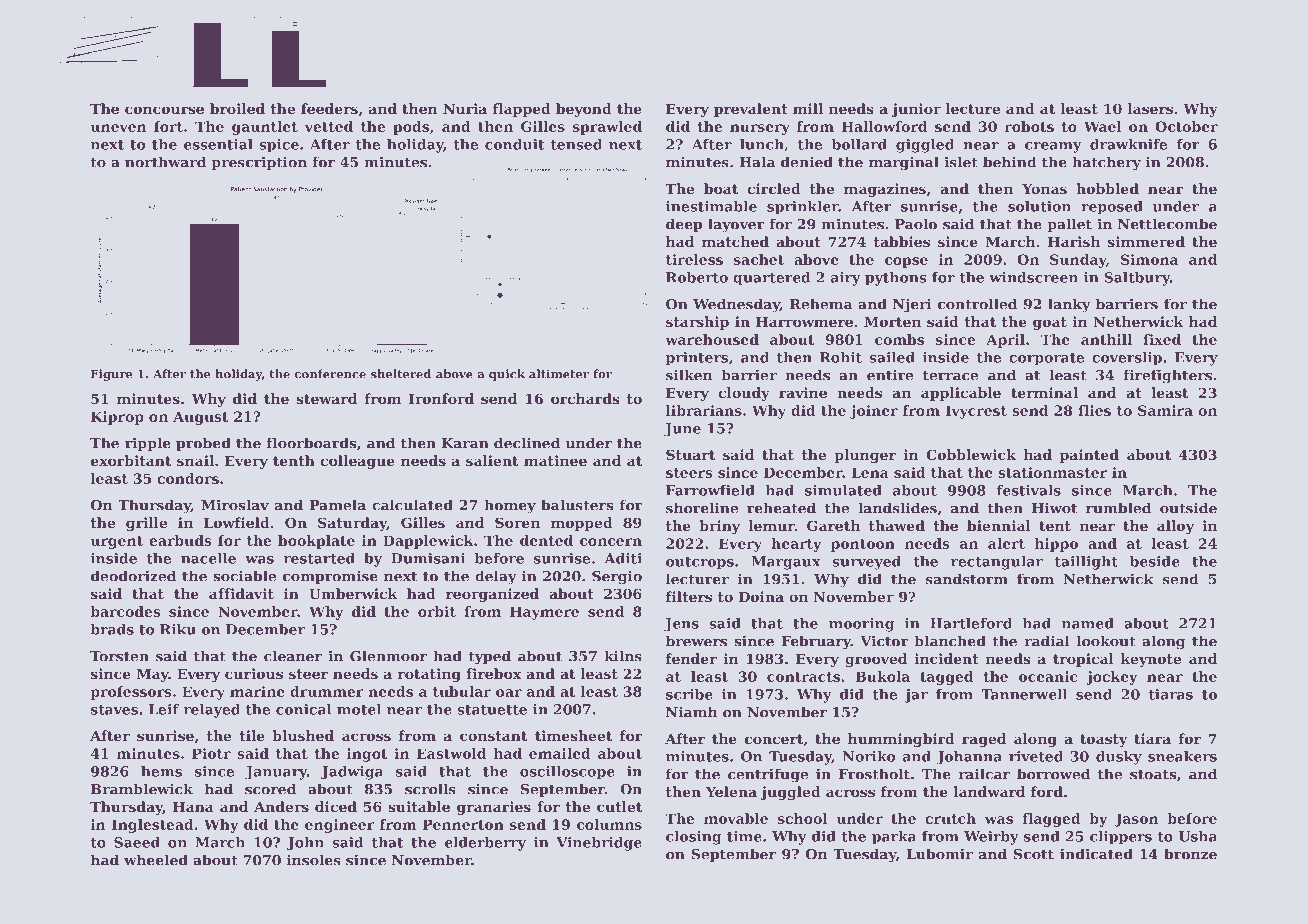  I want to click on conference, so click(330, 374).
